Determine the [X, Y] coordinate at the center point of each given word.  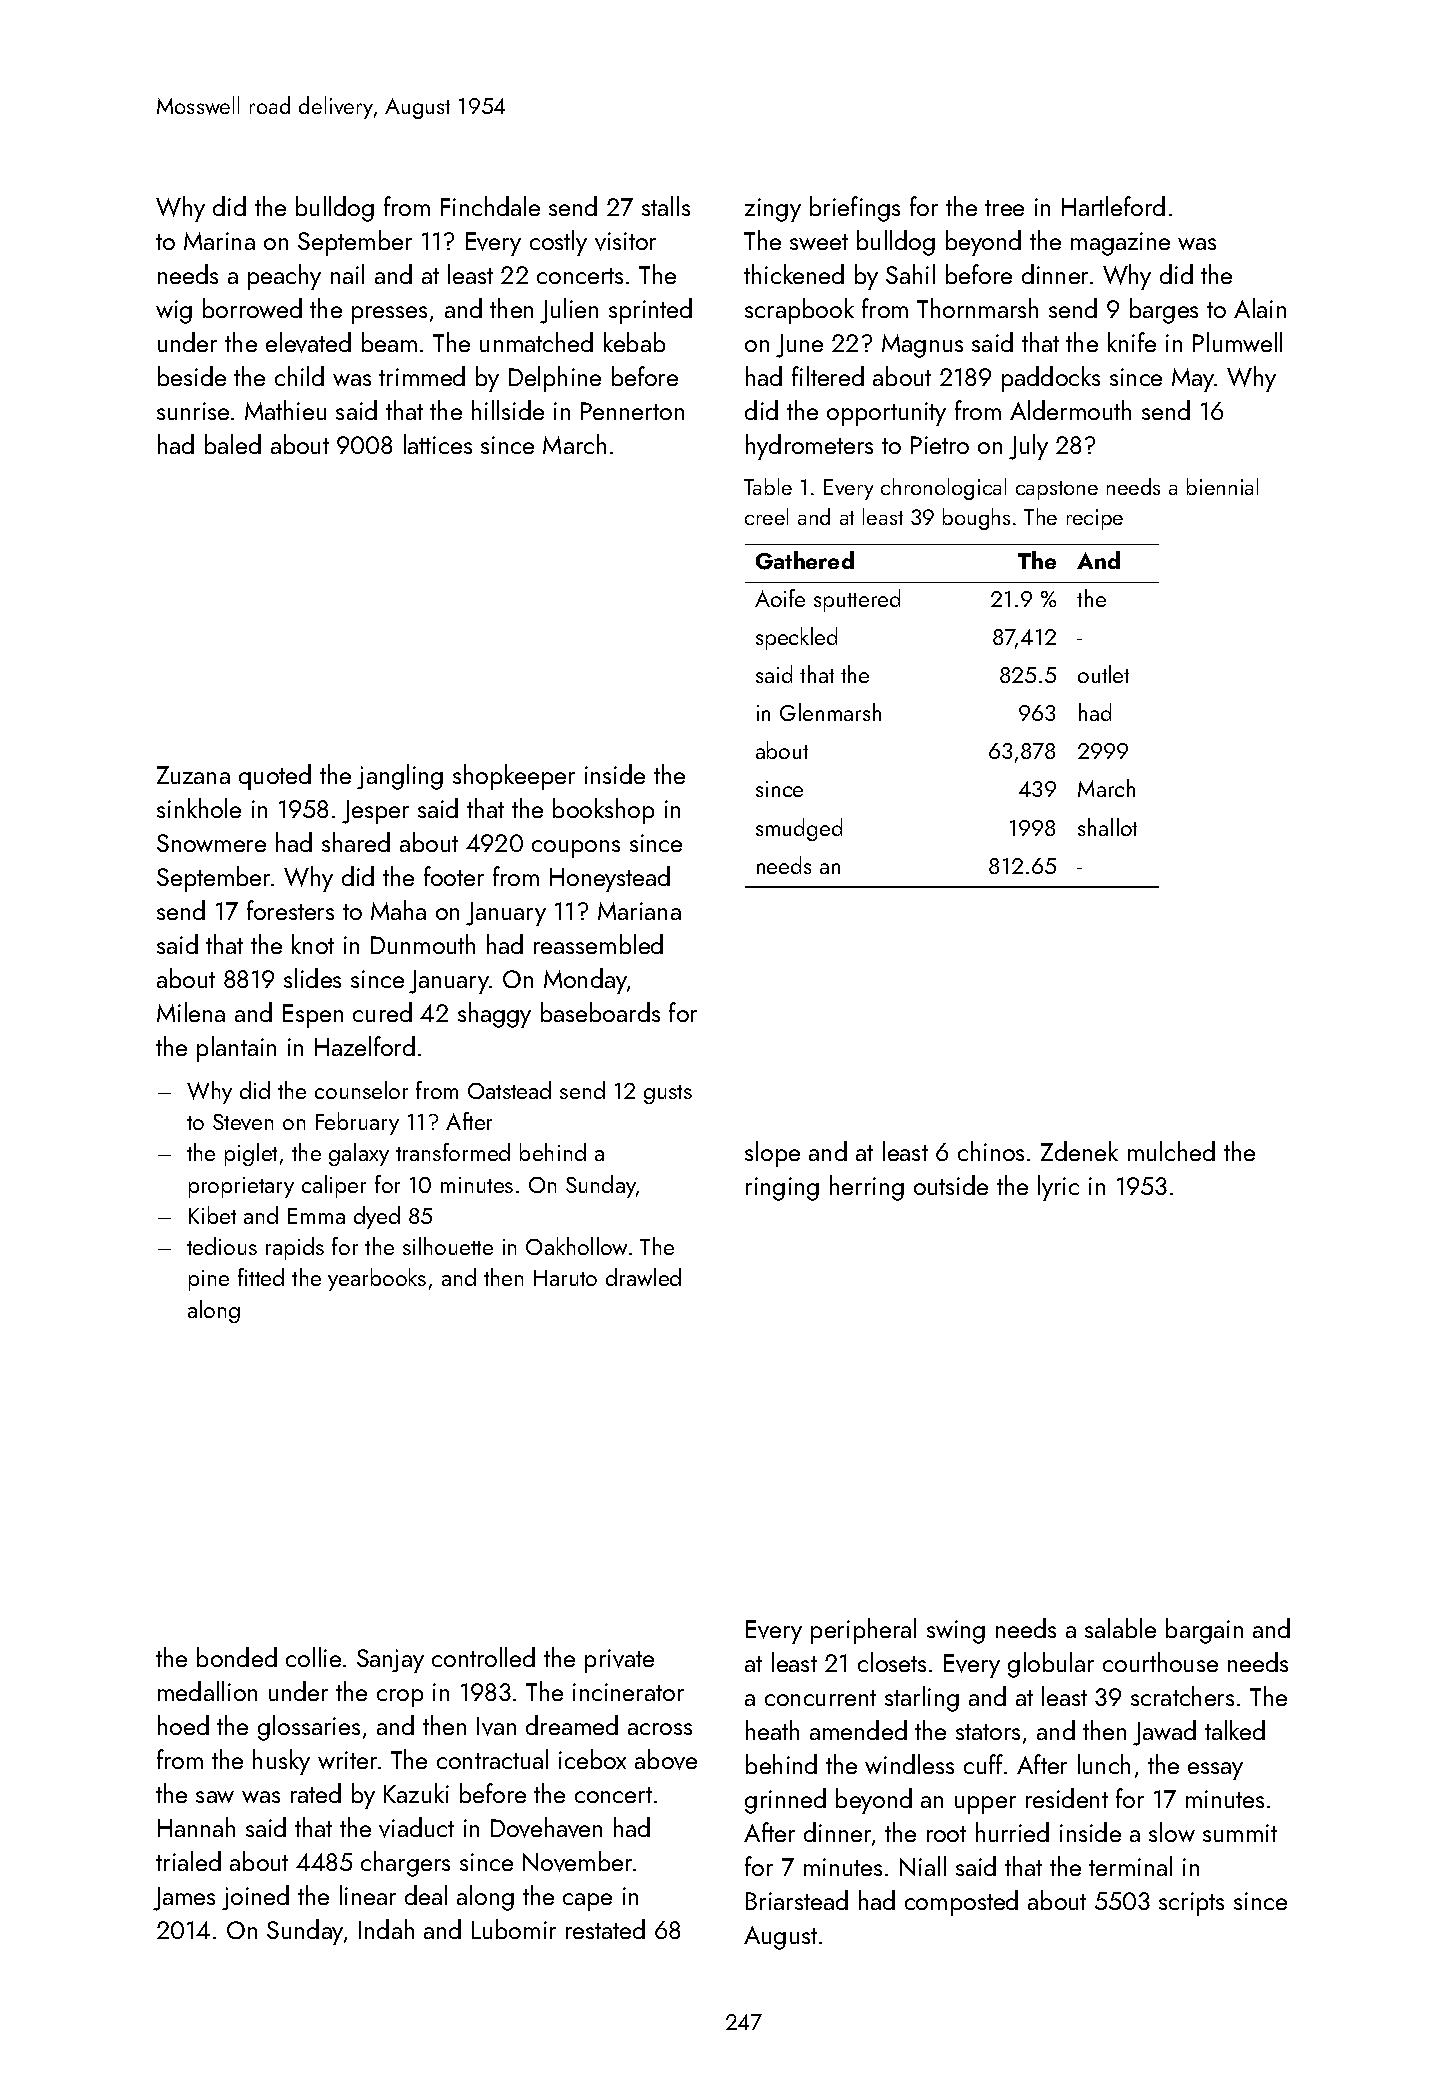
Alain [1260, 308]
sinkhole [199, 808]
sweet [819, 242]
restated [605, 1929]
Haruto [565, 1278]
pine [209, 1280]
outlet [1103, 674]
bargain [1204, 1631]
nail [347, 274]
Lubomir [514, 1929]
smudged [799, 829]
